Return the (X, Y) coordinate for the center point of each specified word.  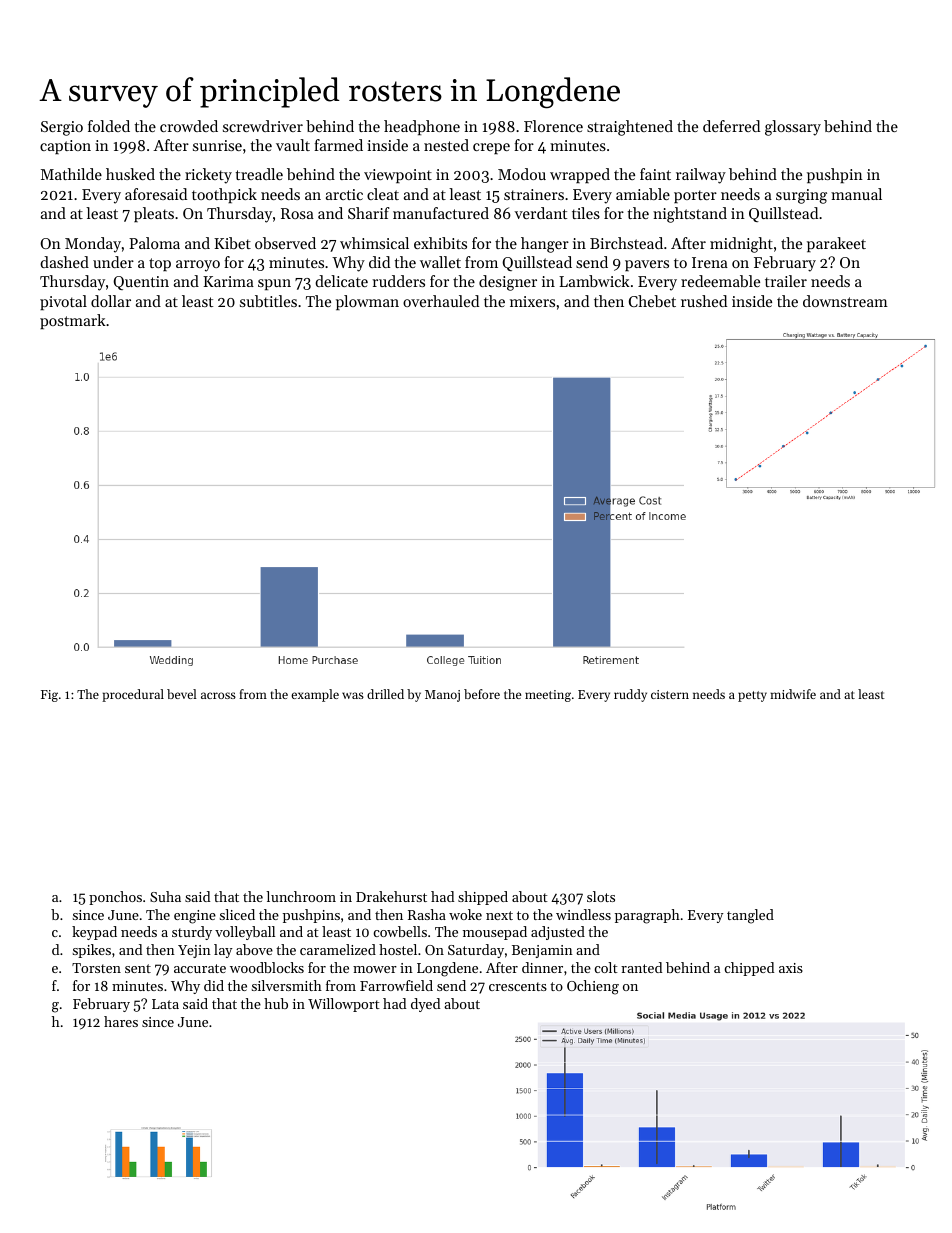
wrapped (580, 175)
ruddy (630, 695)
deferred (731, 126)
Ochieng (593, 987)
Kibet (232, 243)
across (218, 695)
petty (752, 696)
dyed (425, 1005)
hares (121, 1021)
